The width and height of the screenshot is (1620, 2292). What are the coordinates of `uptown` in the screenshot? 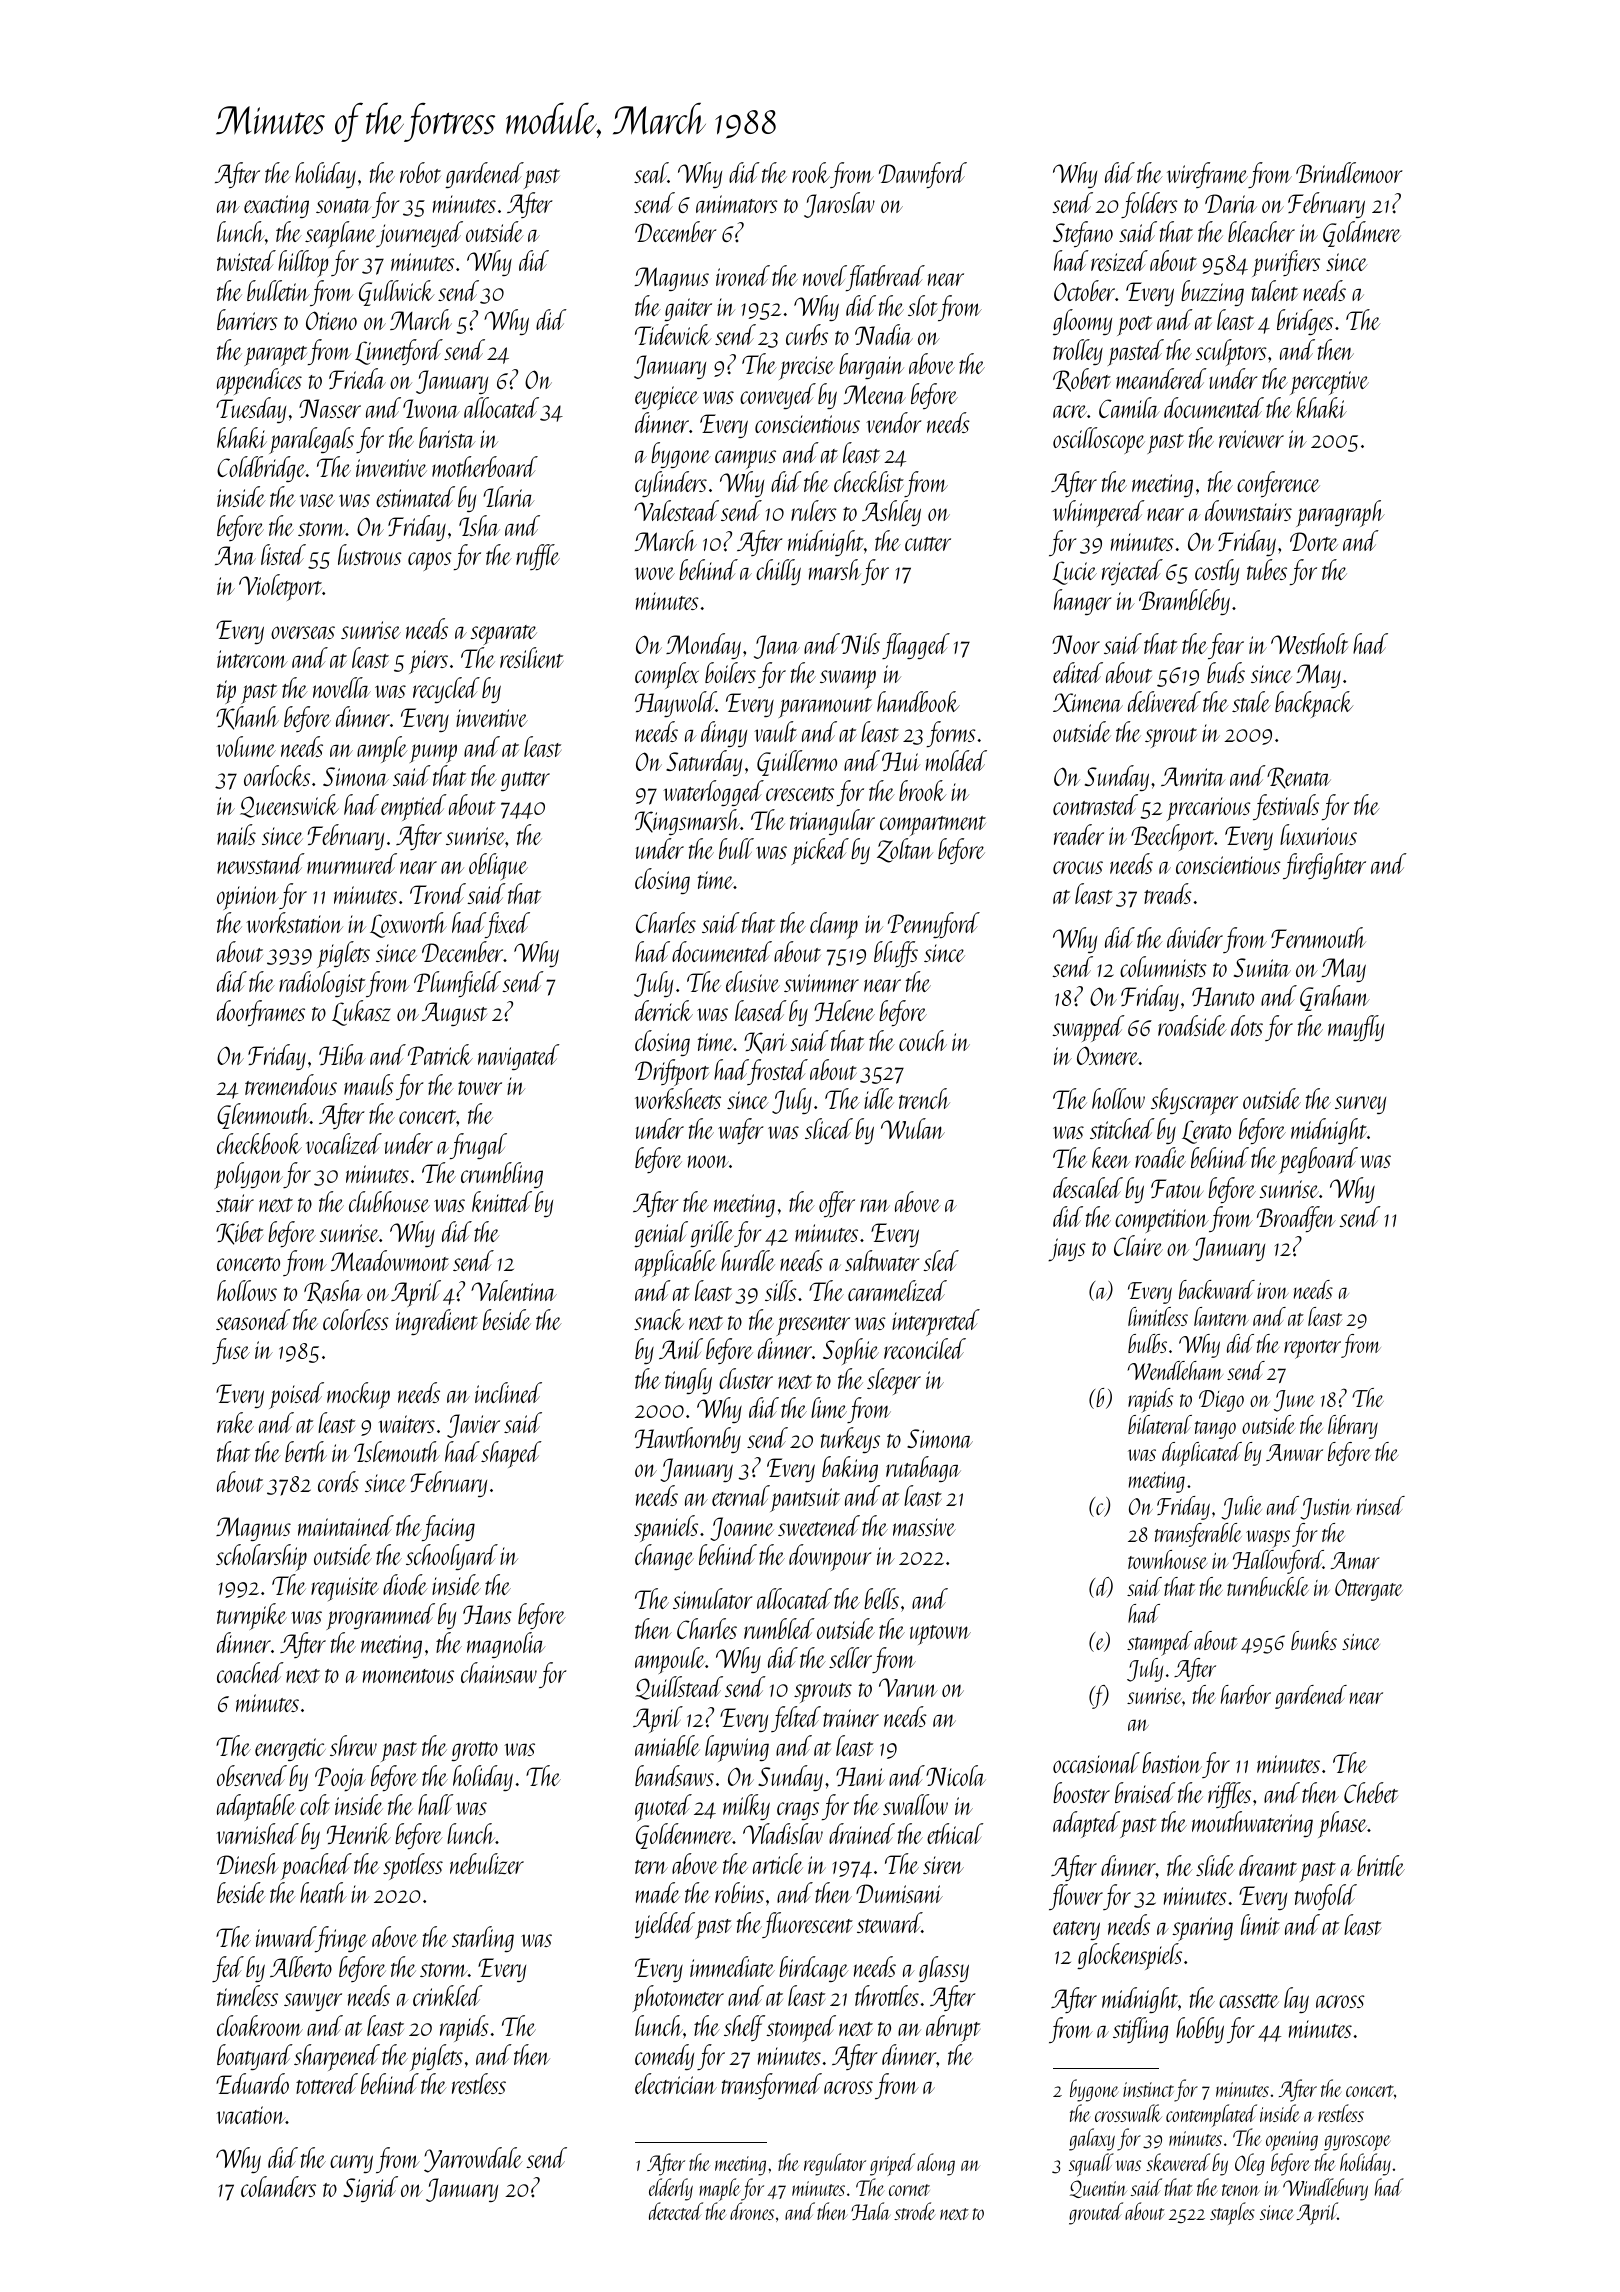 It's located at (940, 1635).
